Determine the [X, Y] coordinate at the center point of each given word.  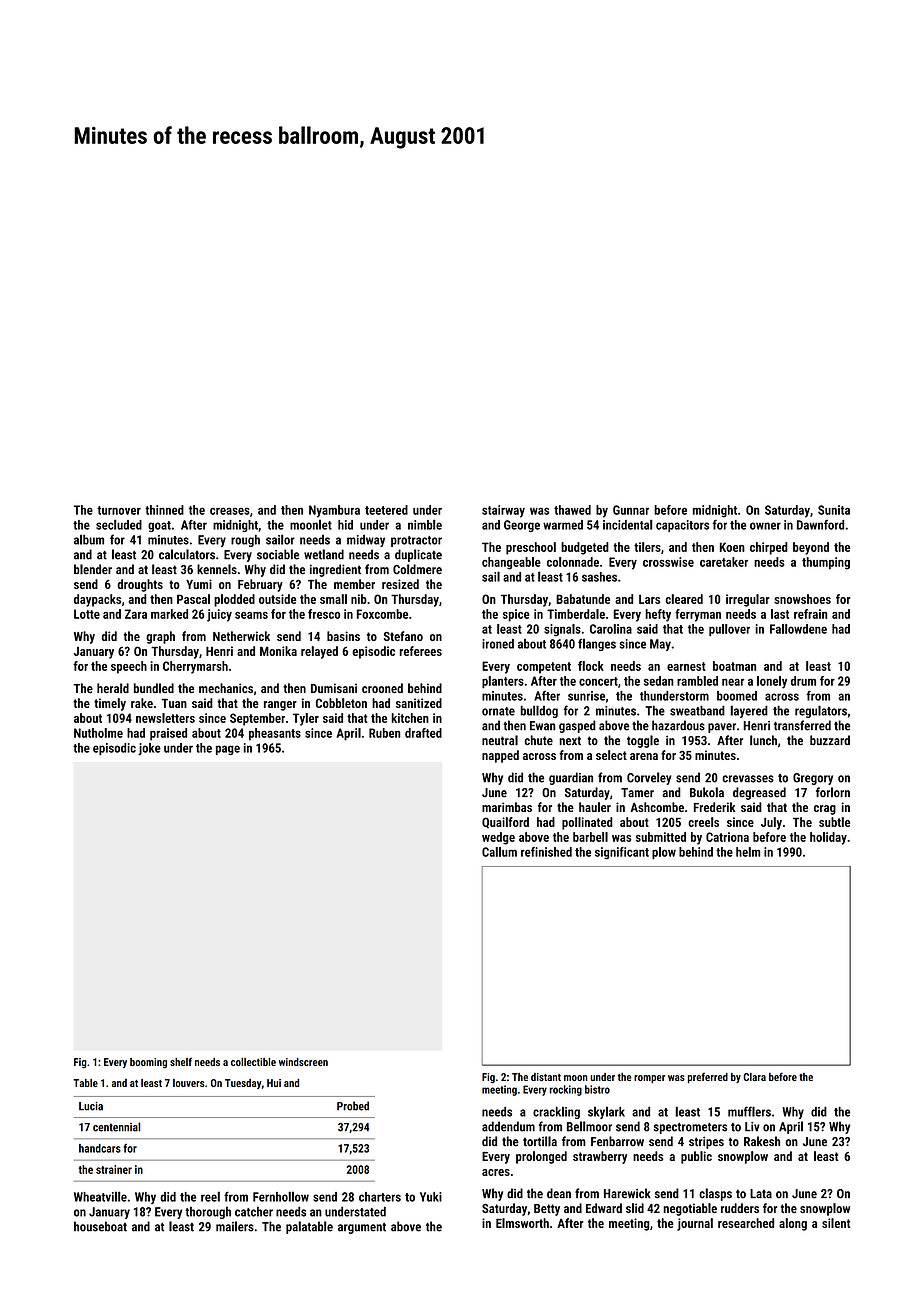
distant [546, 1077]
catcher [254, 1211]
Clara [754, 1077]
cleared [684, 599]
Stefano [403, 636]
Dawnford [820, 525]
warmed [563, 525]
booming [148, 1063]
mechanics [226, 688]
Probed [353, 1106]
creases [230, 511]
